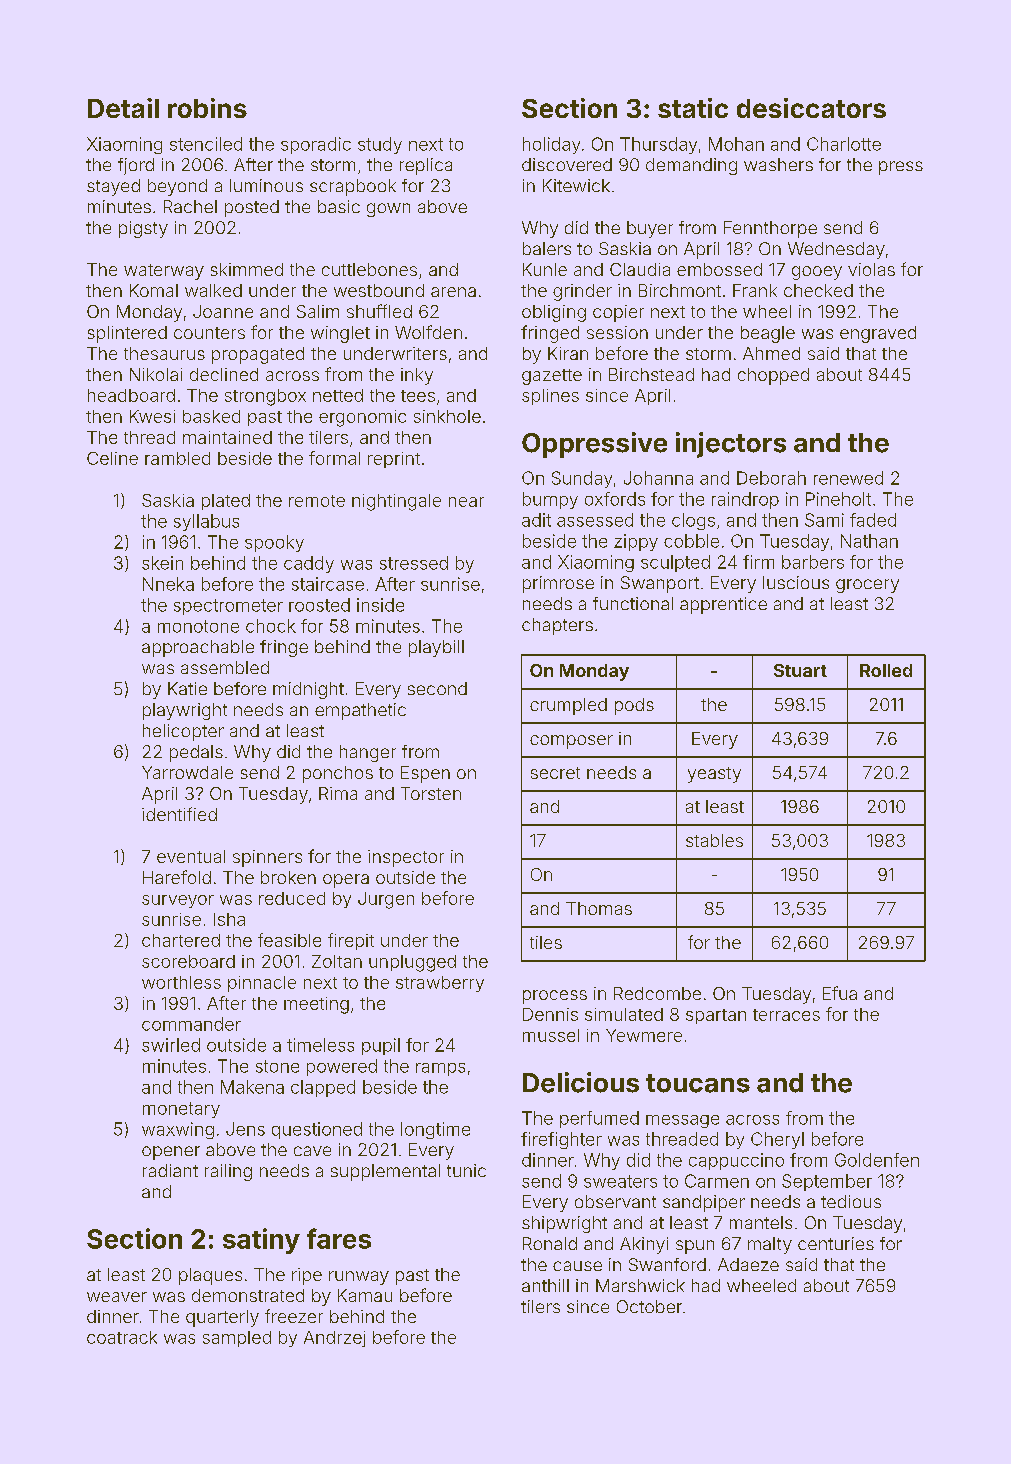 Image resolution: width=1011 pixels, height=1464 pixels. I want to click on terraces, so click(786, 1015).
